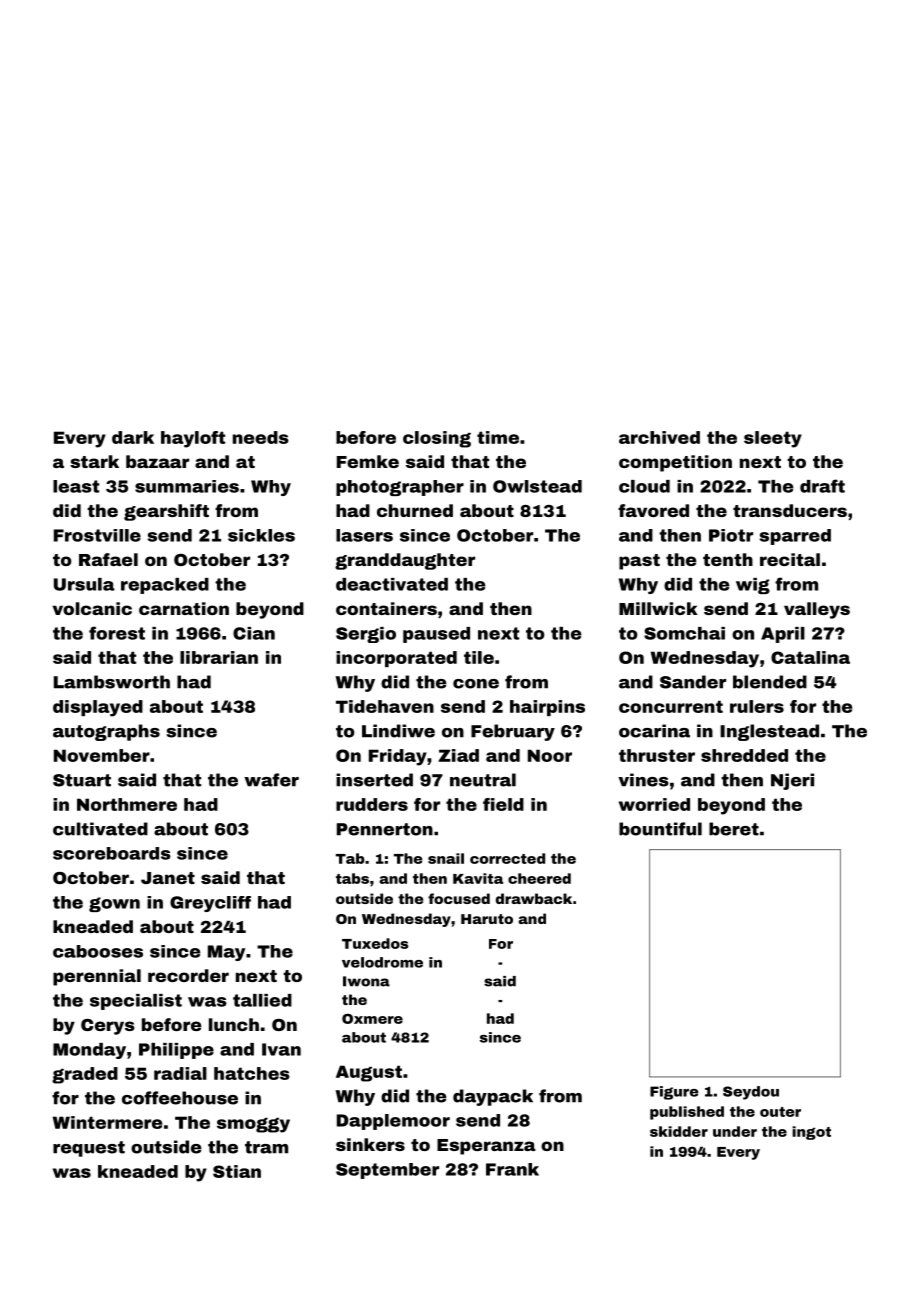 This image has height=1308, width=924. Describe the element at coordinates (89, 1149) in the image. I see `request` at that location.
